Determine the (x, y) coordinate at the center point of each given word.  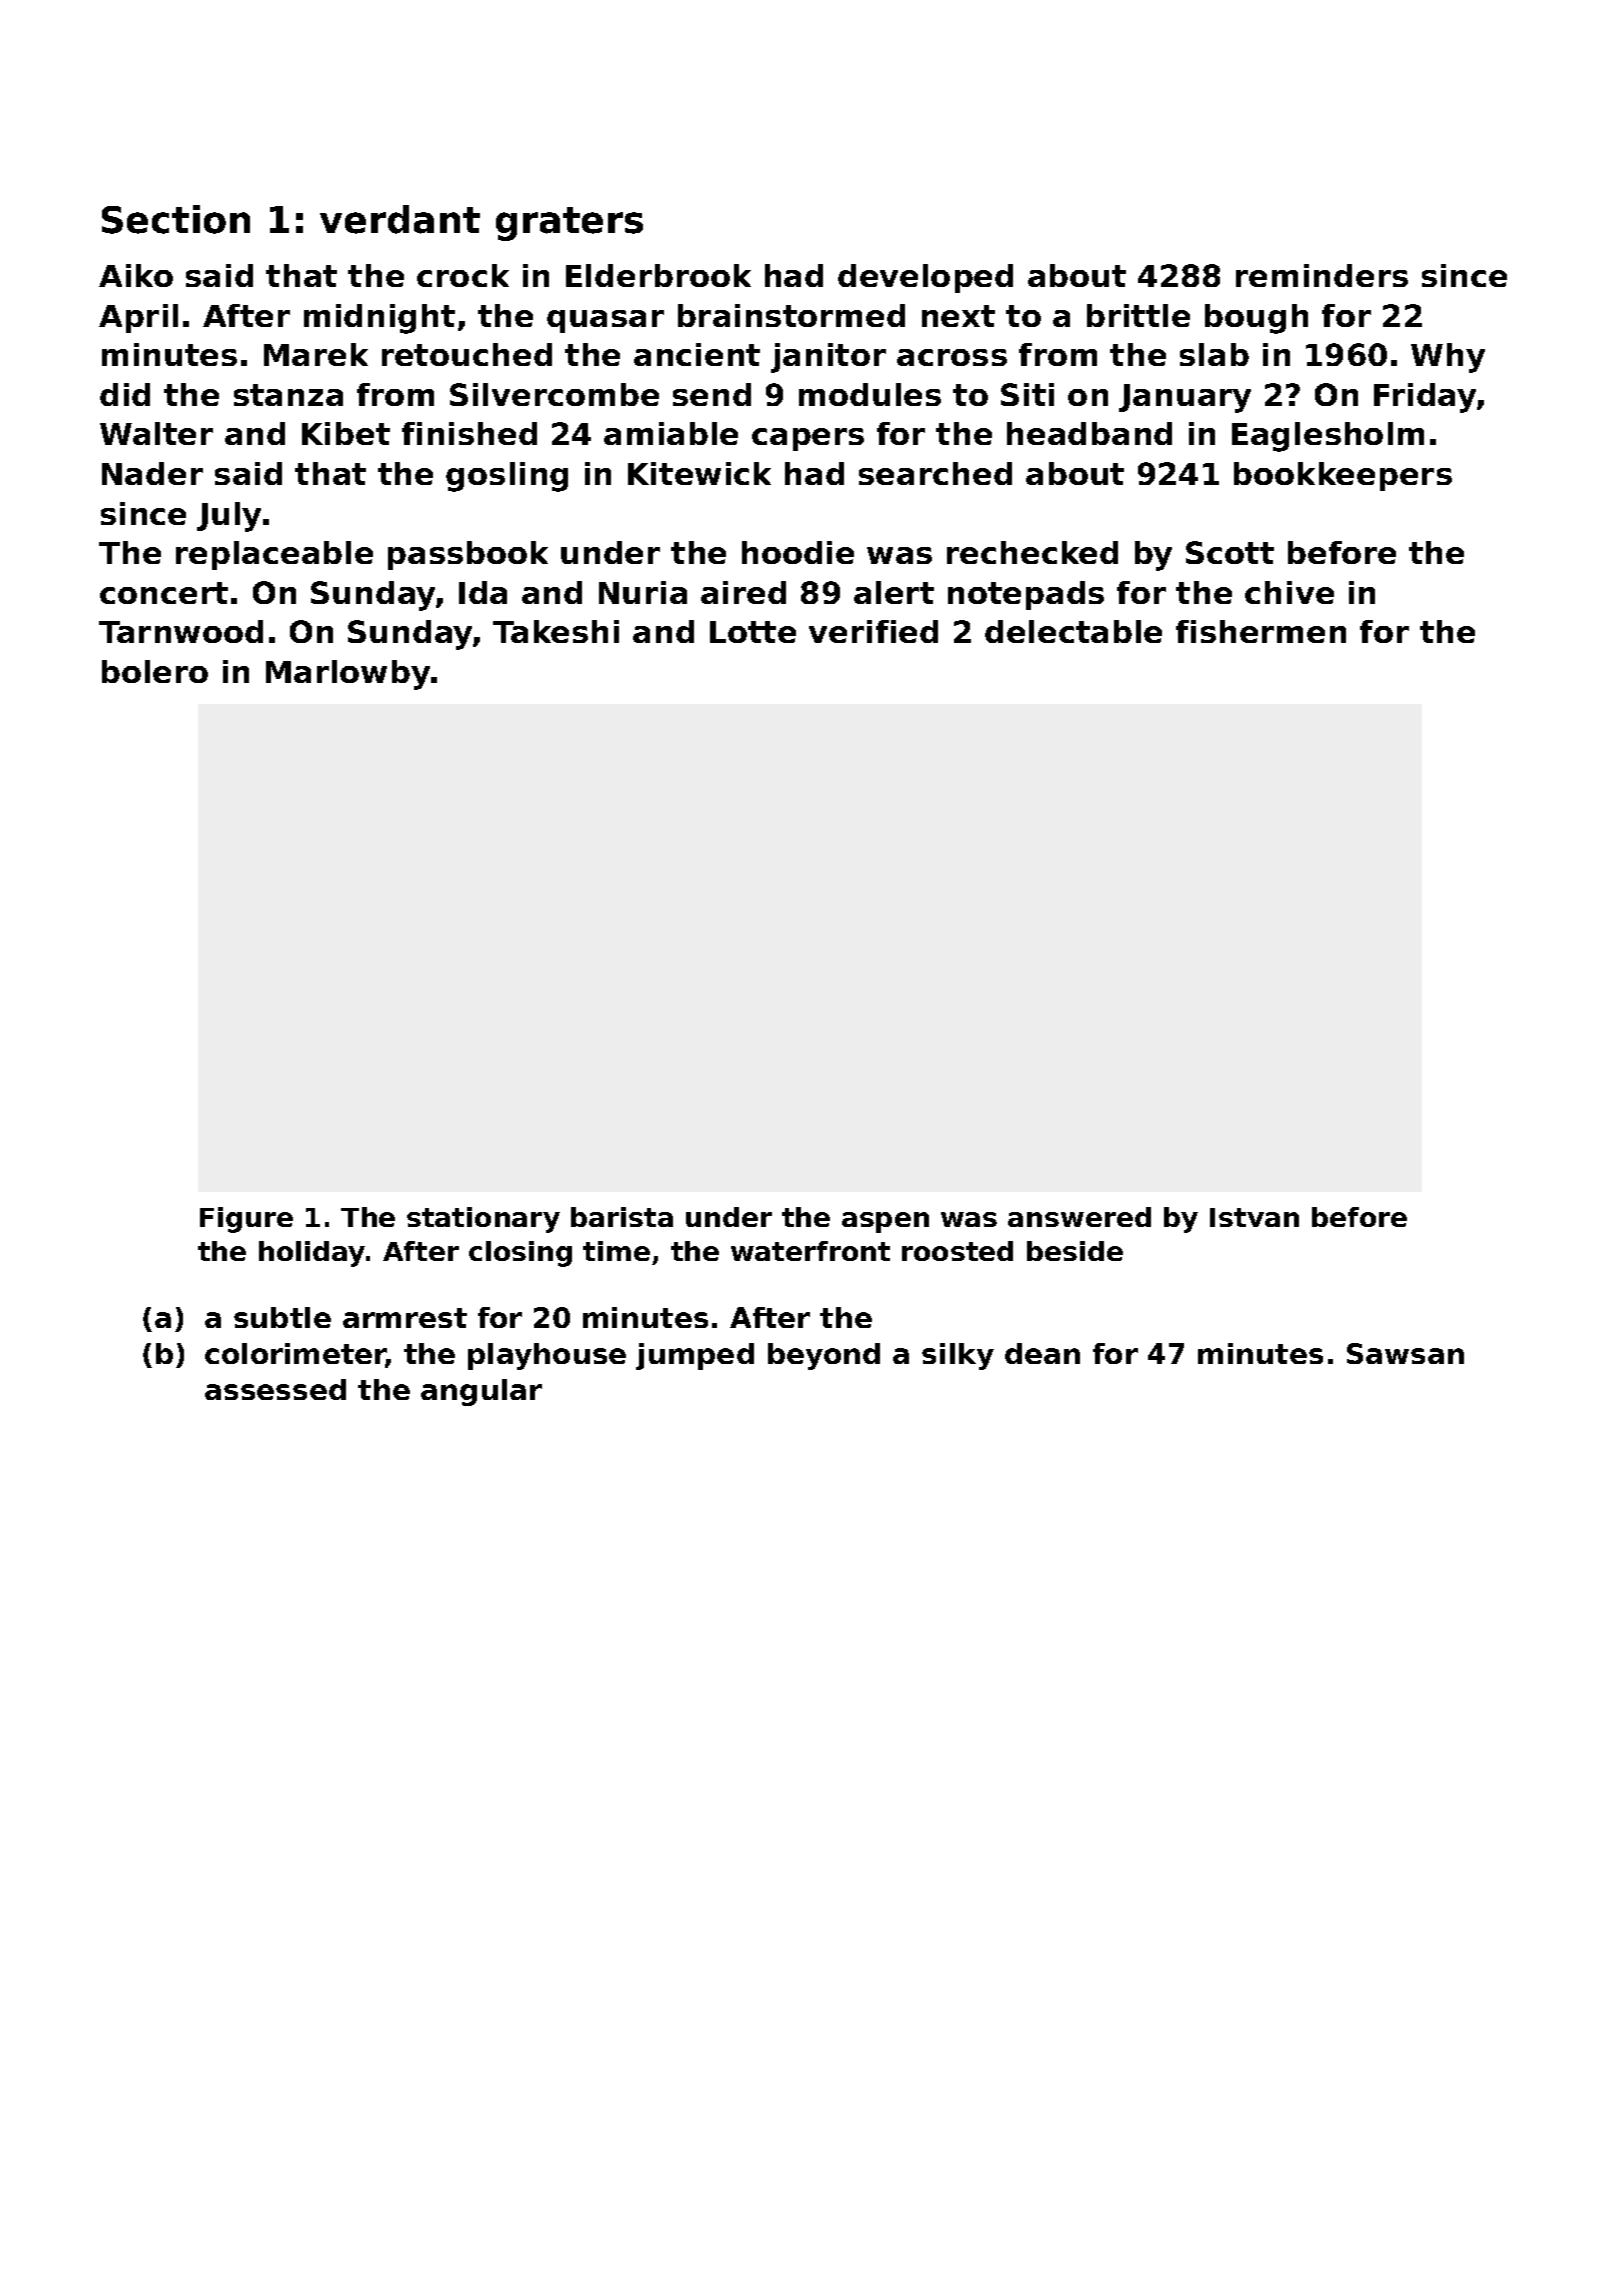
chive (1289, 592)
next (958, 316)
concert (164, 593)
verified (873, 631)
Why (1448, 358)
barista (622, 1217)
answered (1079, 1217)
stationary (483, 1220)
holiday (312, 1254)
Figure (246, 1220)
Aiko (136, 275)
